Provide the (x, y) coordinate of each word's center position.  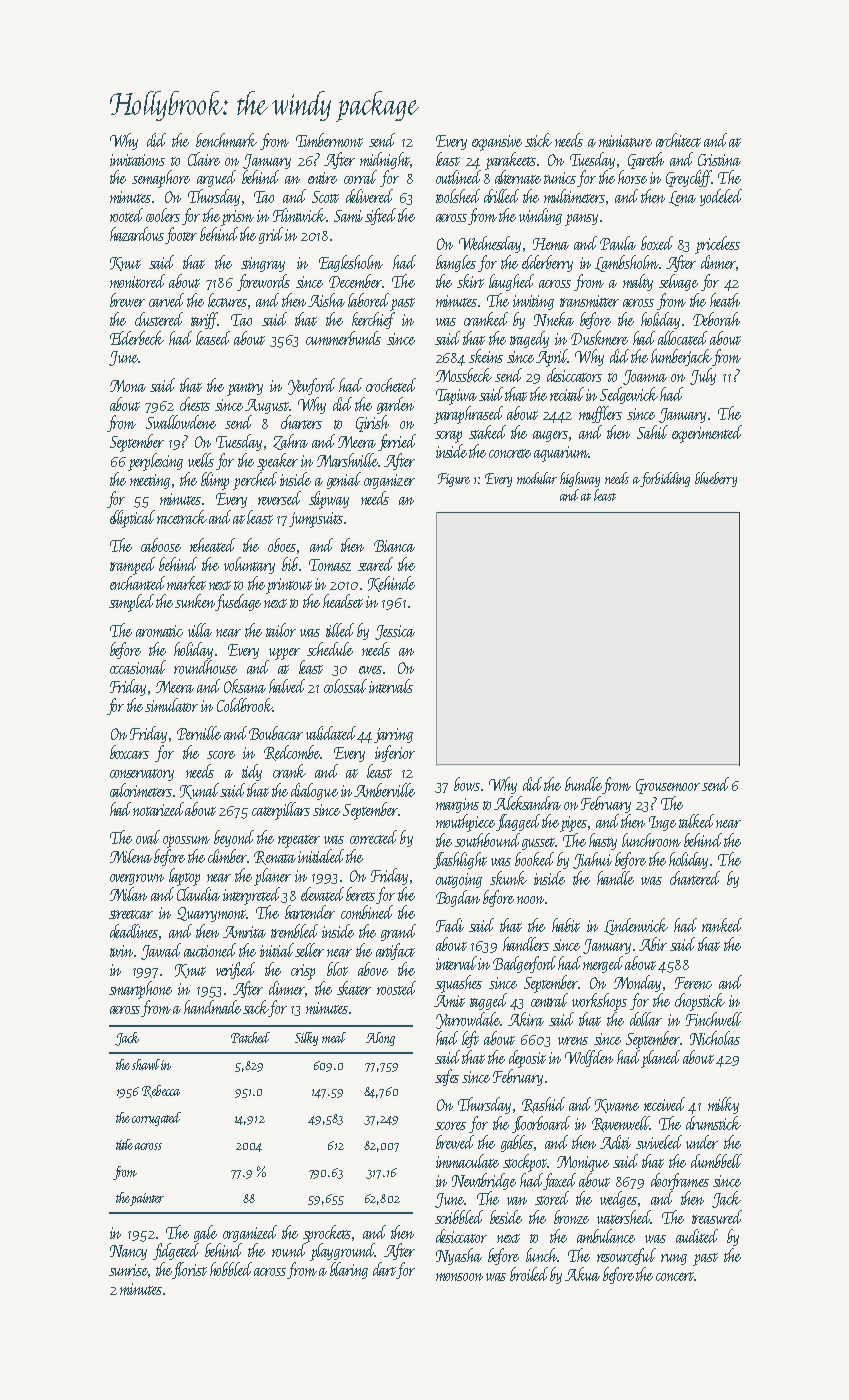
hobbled (231, 1269)
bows (467, 784)
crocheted (391, 385)
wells (201, 460)
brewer (127, 300)
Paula (618, 243)
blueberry (716, 479)
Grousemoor (668, 786)
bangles (456, 263)
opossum (186, 842)
